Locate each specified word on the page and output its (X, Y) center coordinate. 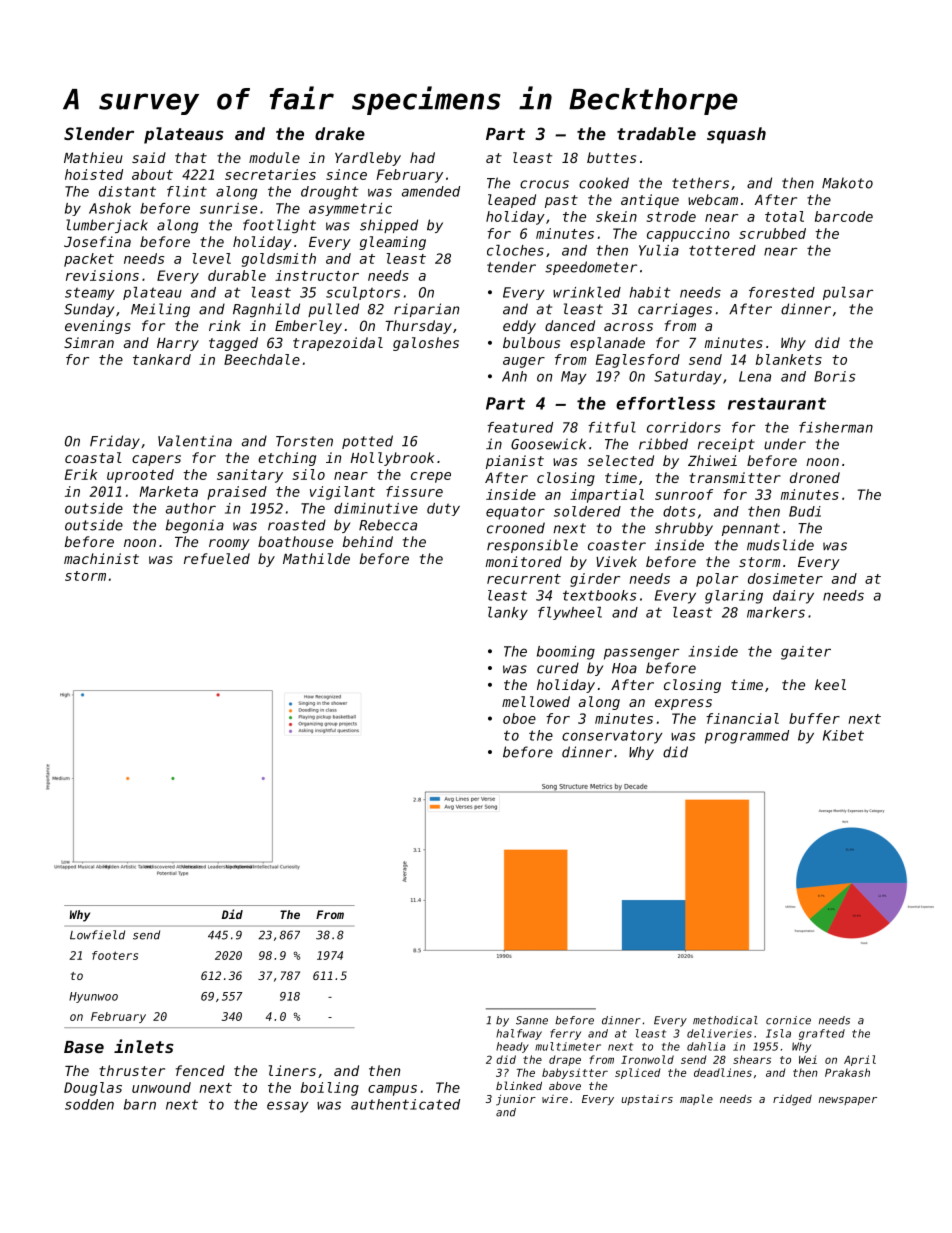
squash (736, 135)
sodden (89, 1104)
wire (555, 1099)
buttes (611, 157)
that (191, 157)
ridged (792, 1100)
